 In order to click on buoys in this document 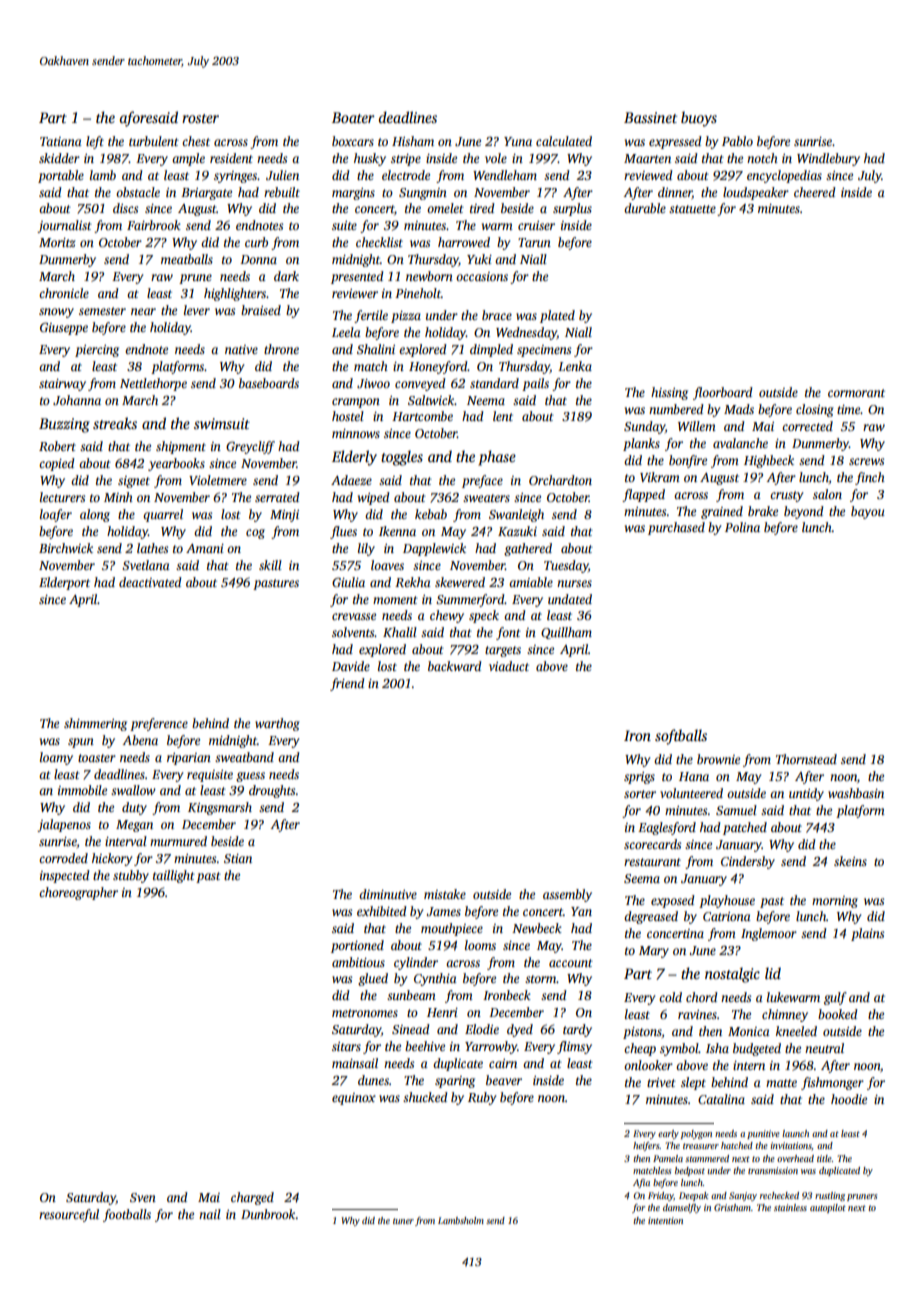, I will do `click(699, 119)`.
